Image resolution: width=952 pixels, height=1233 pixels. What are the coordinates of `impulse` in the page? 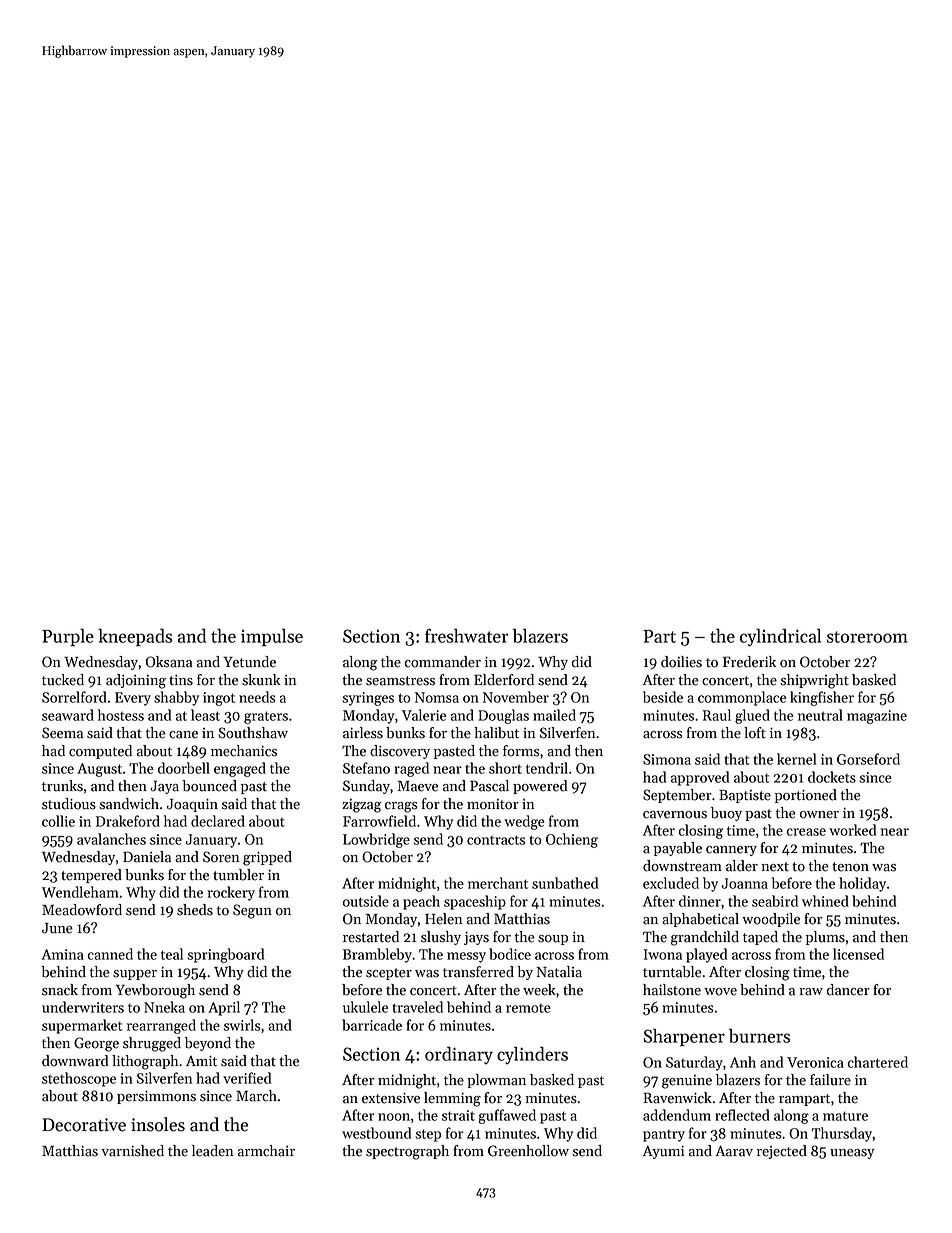 It's located at (272, 637).
